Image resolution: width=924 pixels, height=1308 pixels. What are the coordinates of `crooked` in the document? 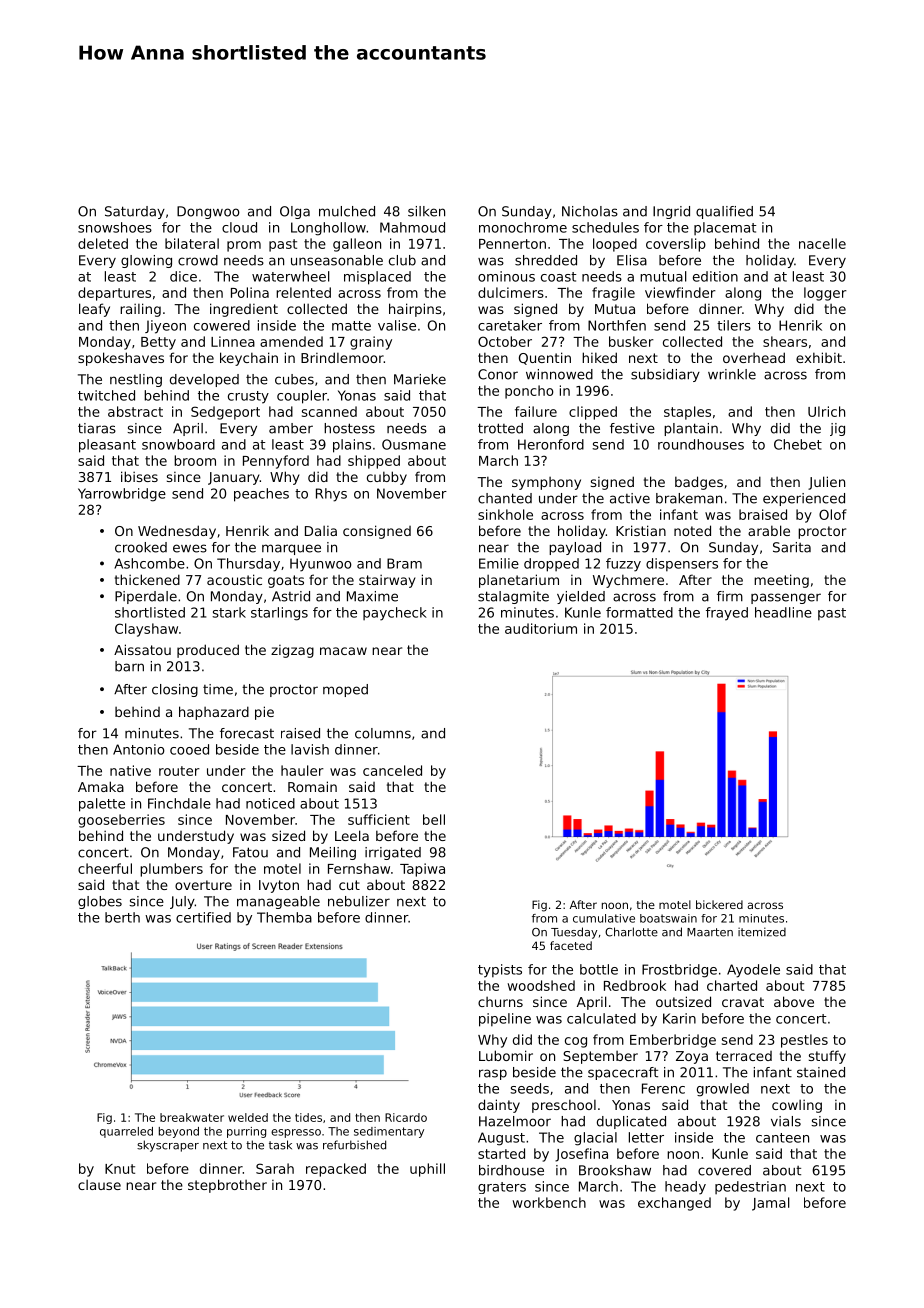 It's located at (141, 547).
